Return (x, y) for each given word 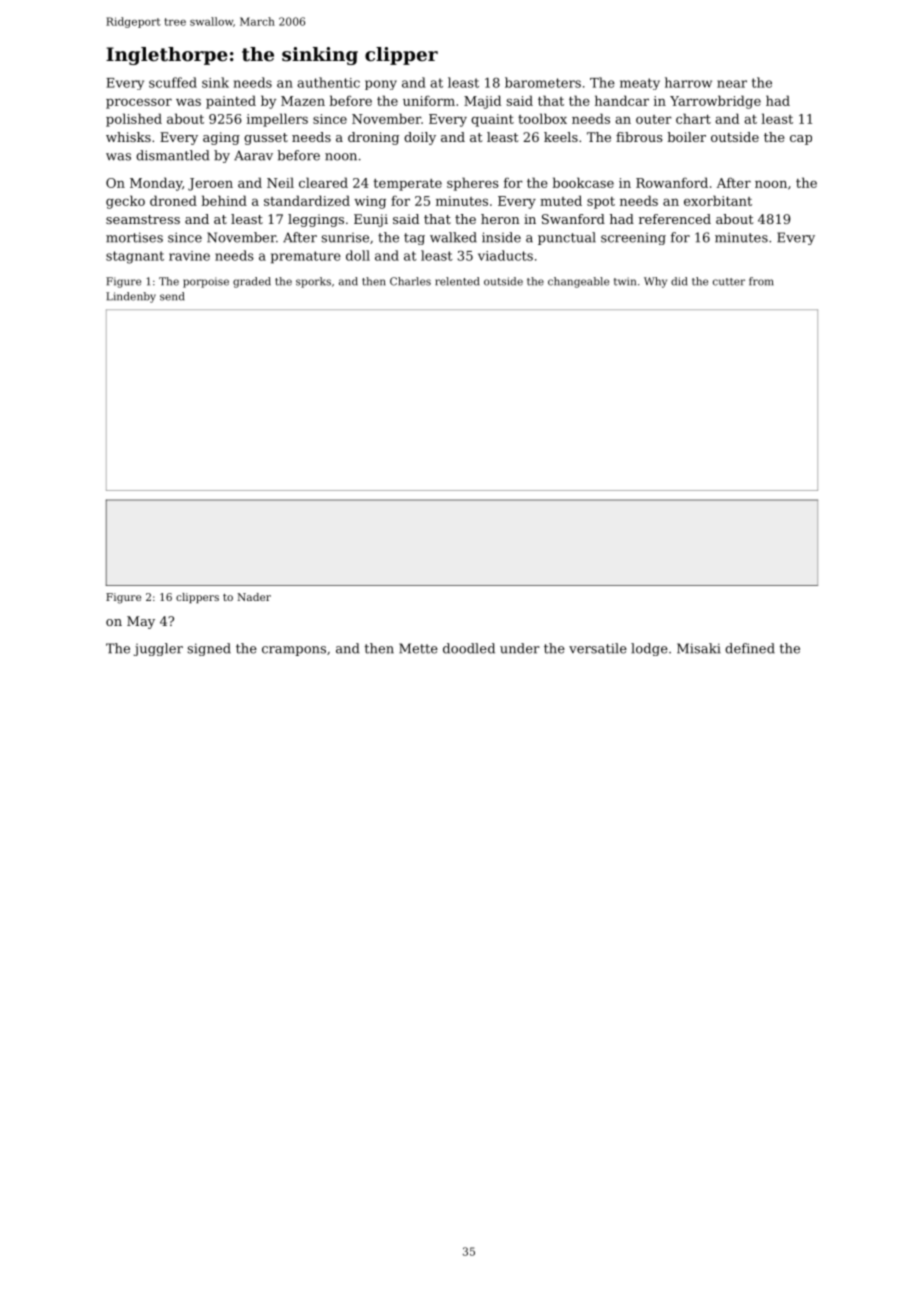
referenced (675, 219)
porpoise (206, 282)
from (761, 281)
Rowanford (672, 182)
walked (453, 237)
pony (381, 85)
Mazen (303, 101)
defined (750, 648)
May (141, 622)
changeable (578, 282)
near (732, 84)
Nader (254, 597)
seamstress (143, 219)
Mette (418, 648)
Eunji (371, 220)
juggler (158, 649)
